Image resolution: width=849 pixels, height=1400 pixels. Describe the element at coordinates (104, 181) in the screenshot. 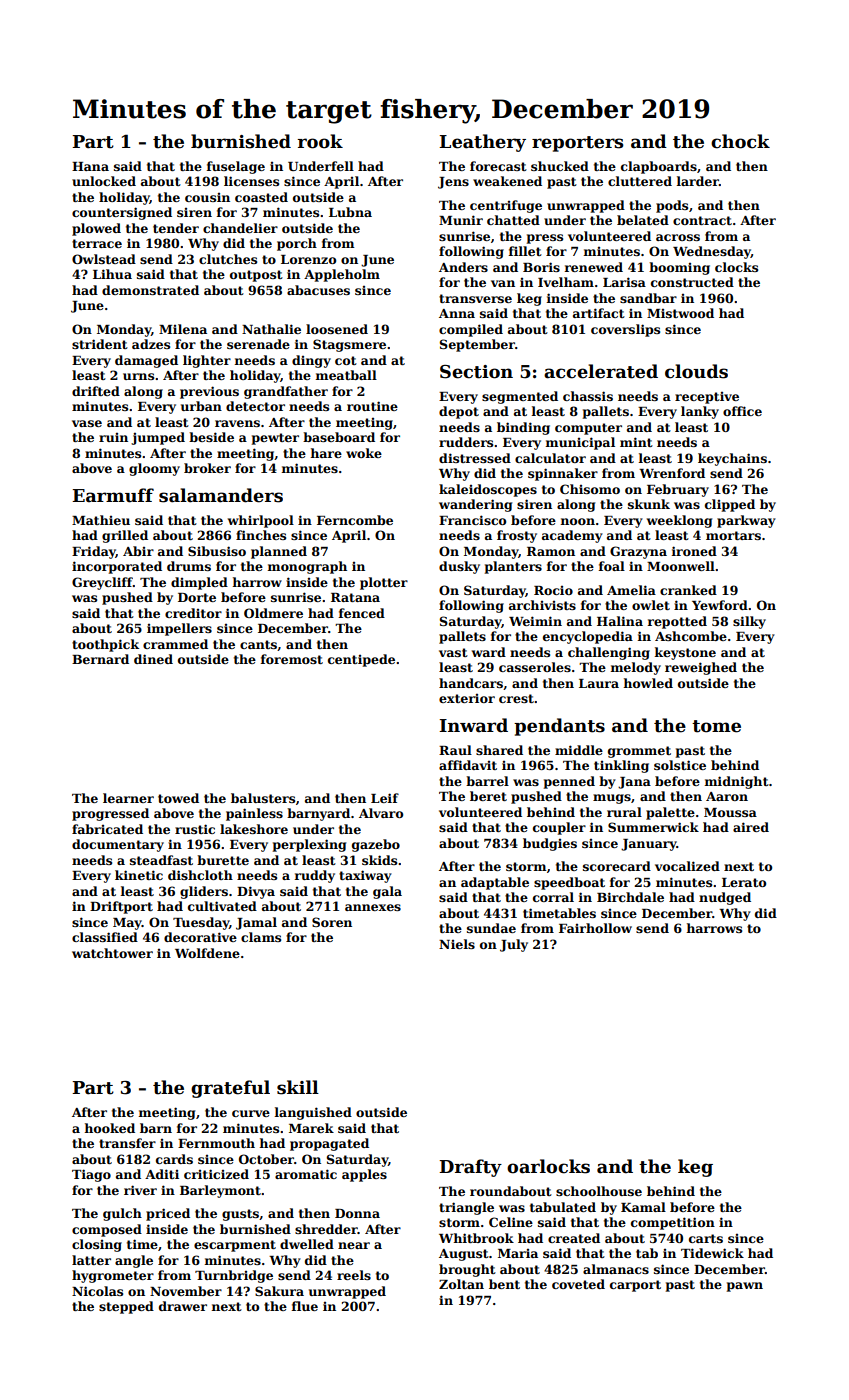

I see `unlocked` at that location.
